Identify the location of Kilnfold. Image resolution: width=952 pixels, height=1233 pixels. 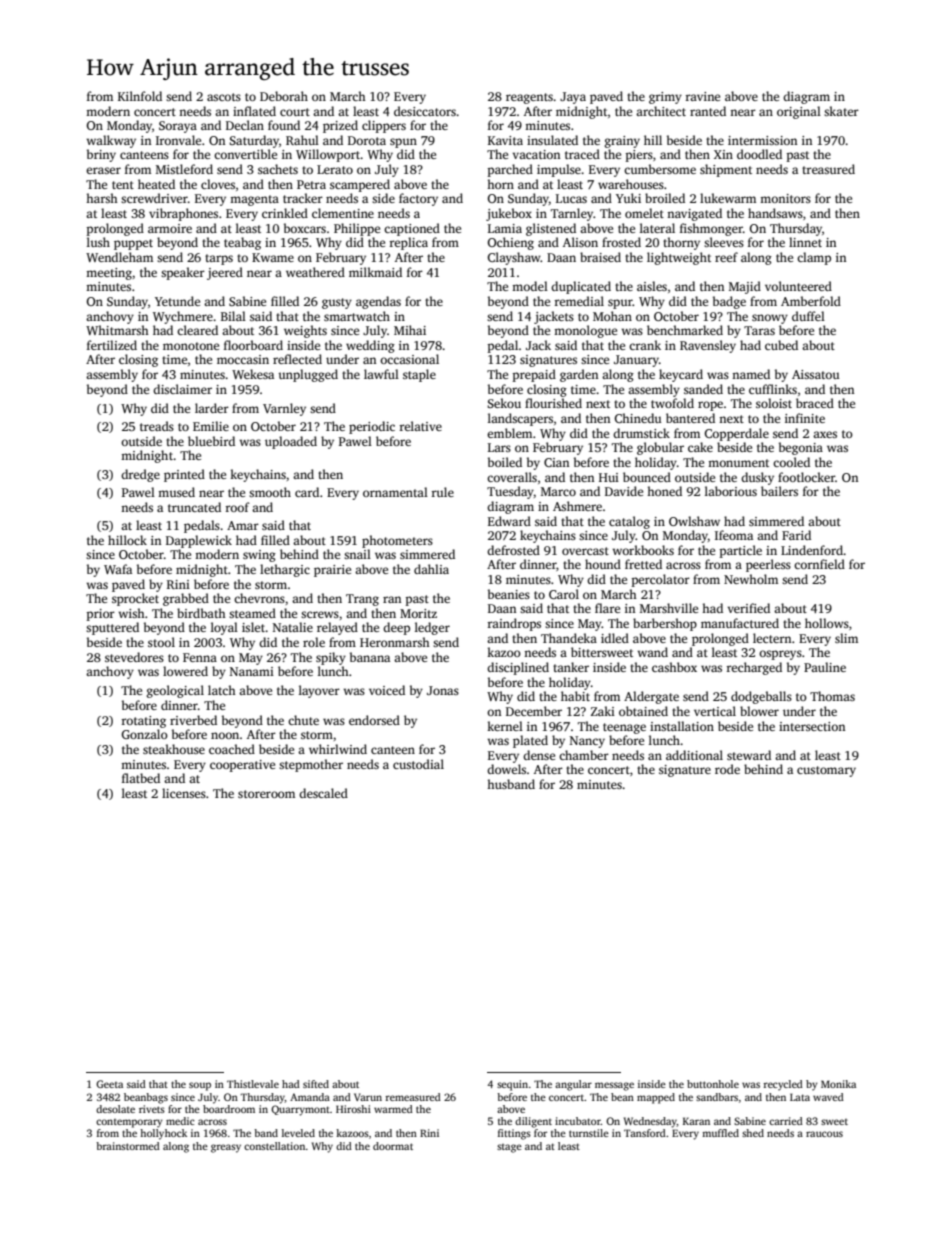
(140, 96).
